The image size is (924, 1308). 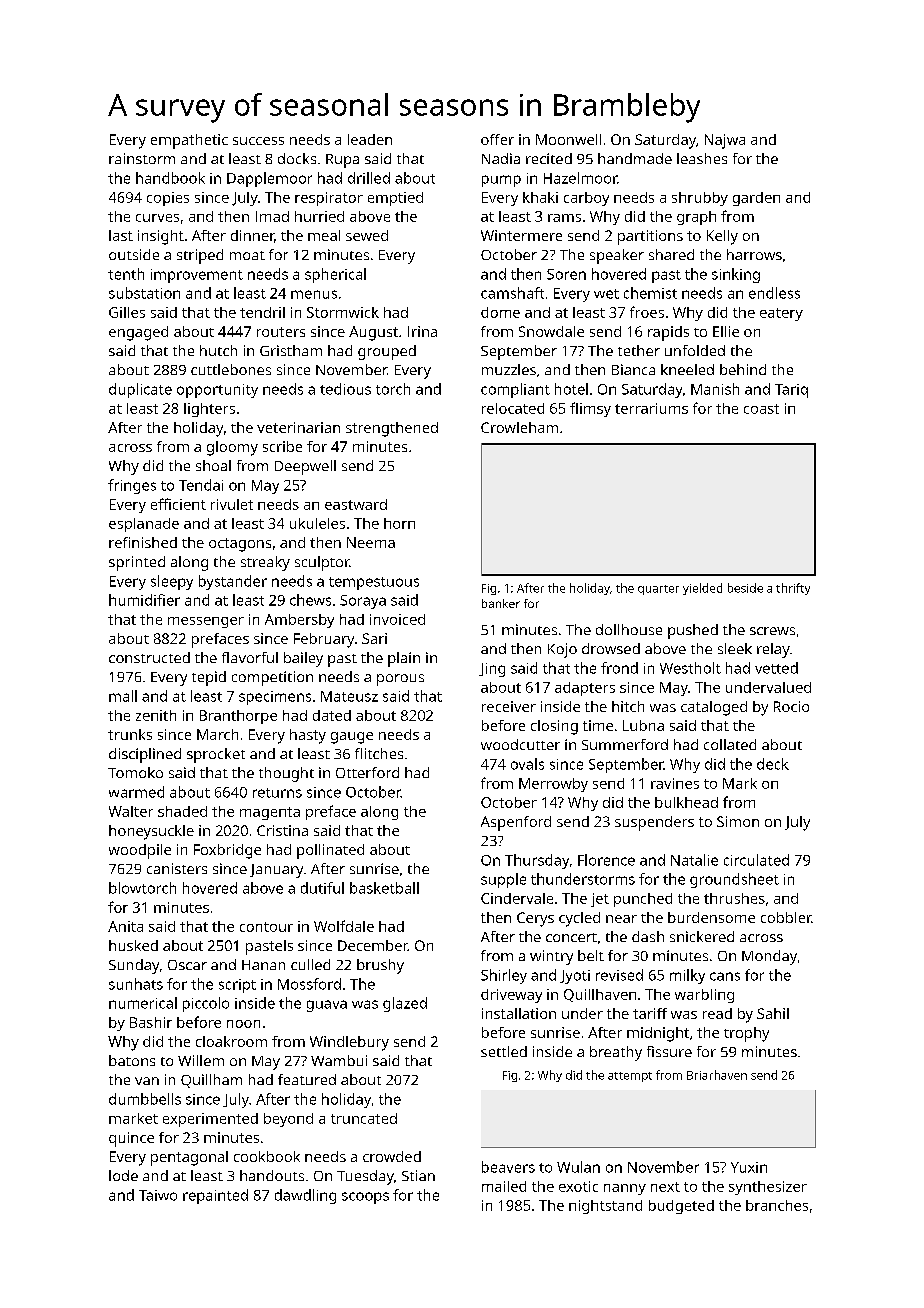 I want to click on yielded, so click(x=702, y=589).
